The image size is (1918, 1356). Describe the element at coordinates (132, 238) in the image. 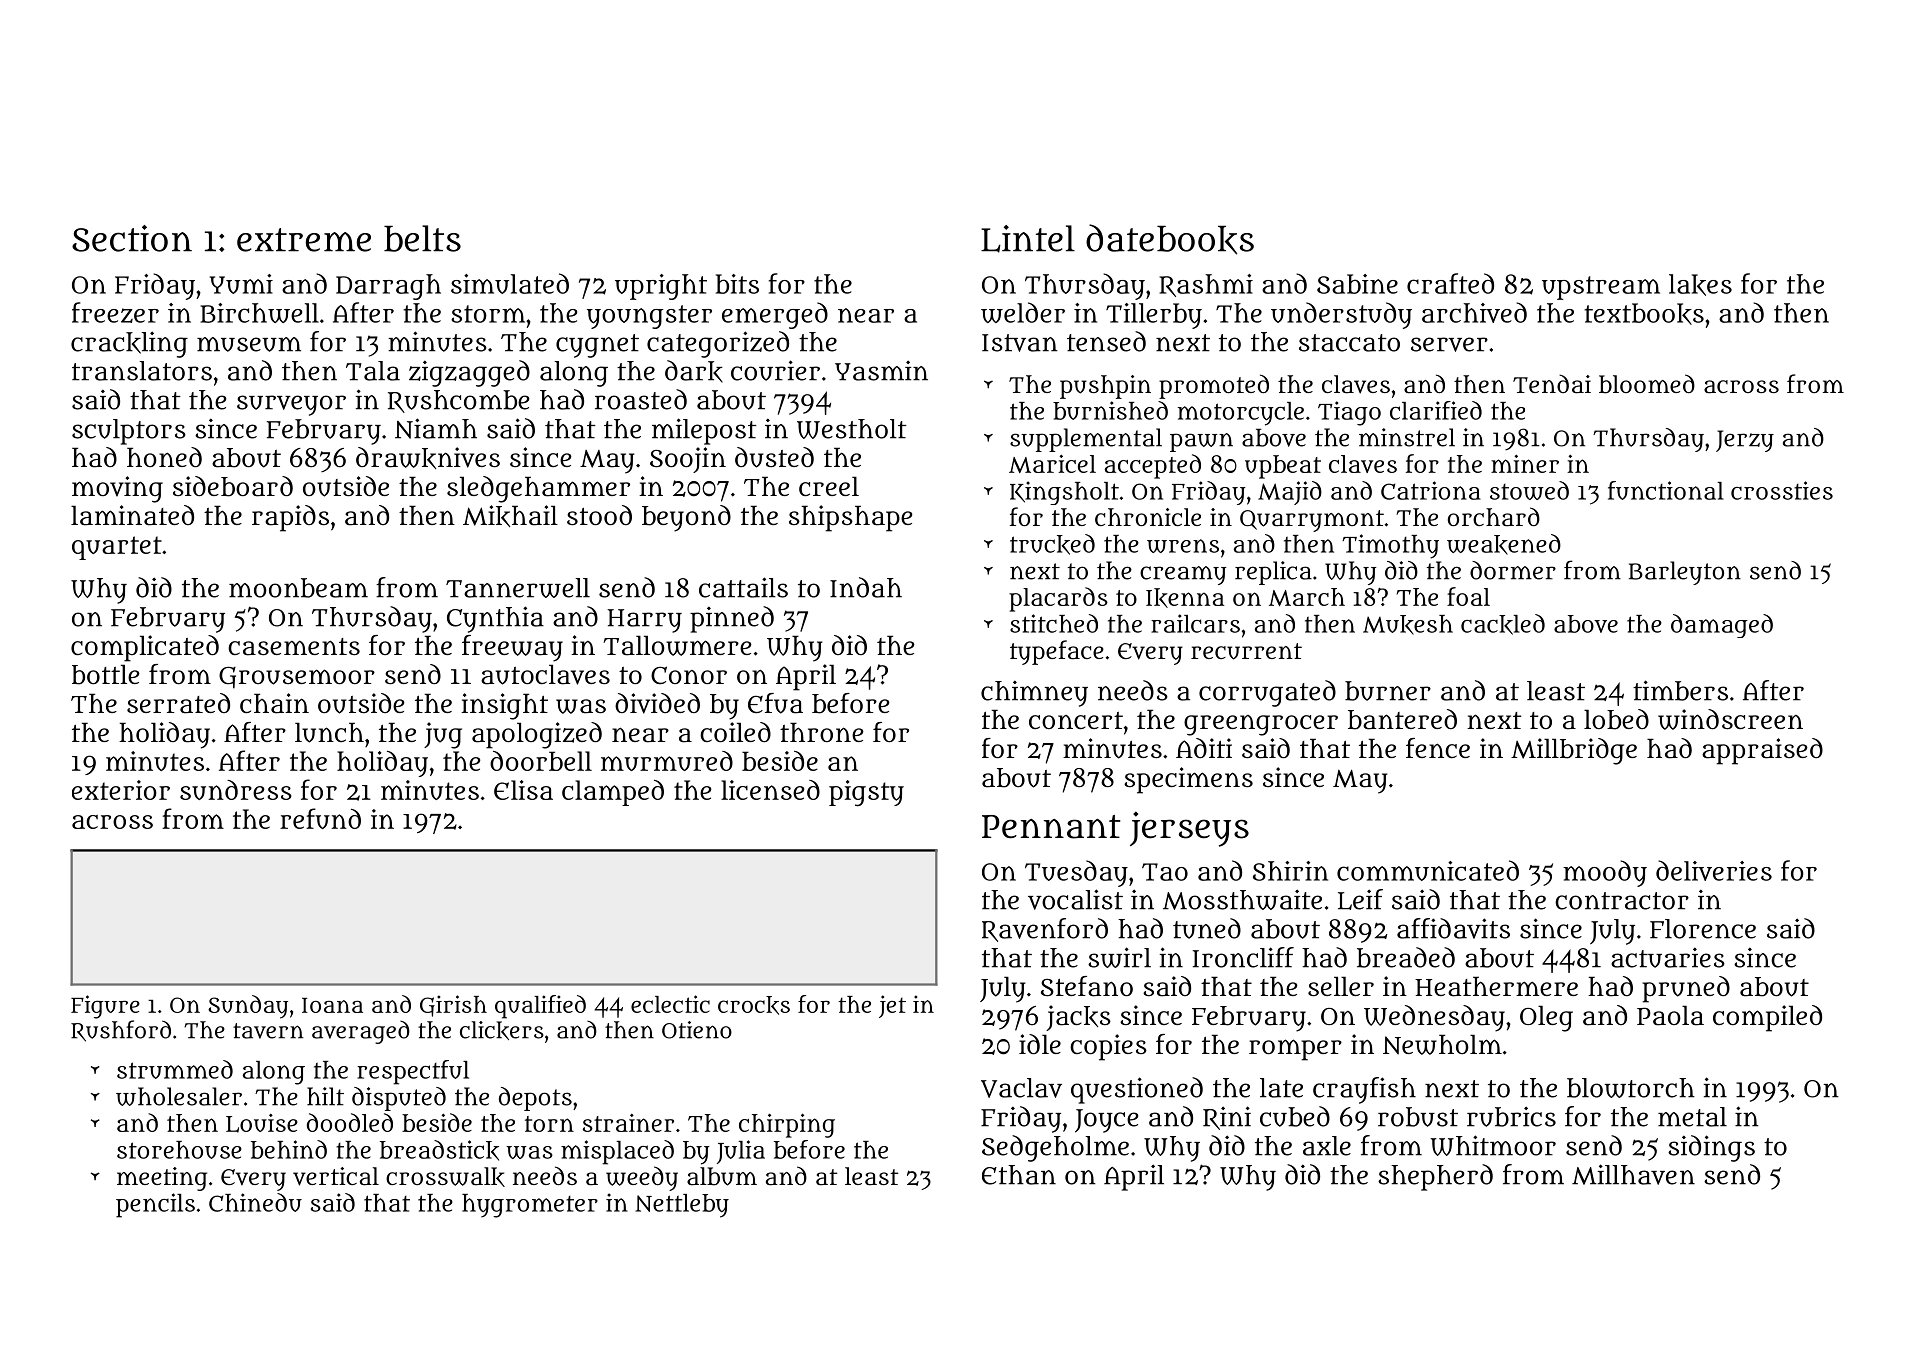

I see `Section` at that location.
